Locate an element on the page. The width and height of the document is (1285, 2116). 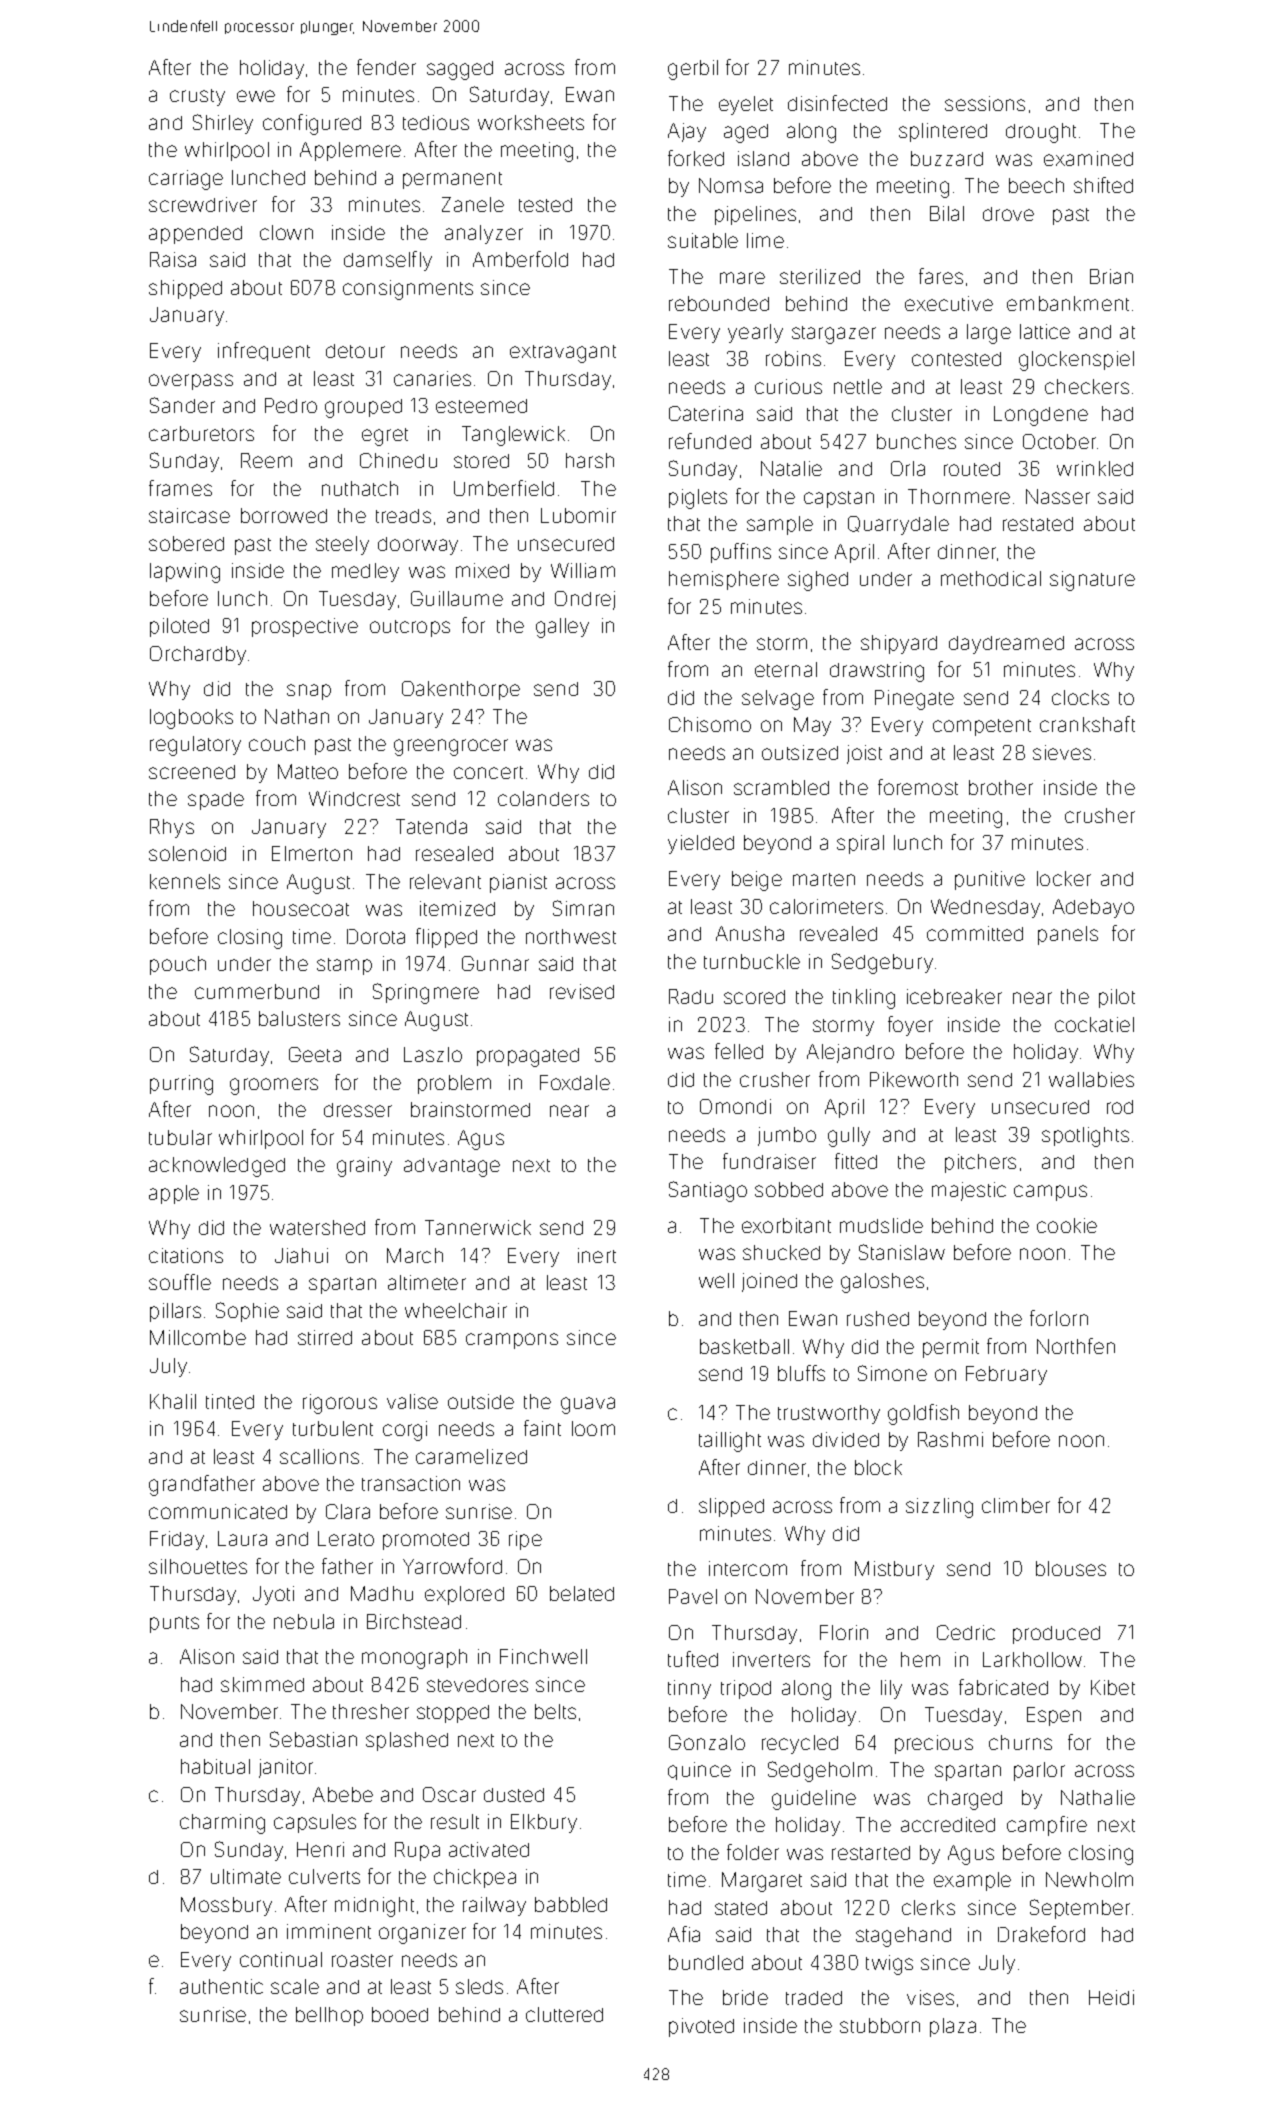
tinny is located at coordinates (689, 1689).
